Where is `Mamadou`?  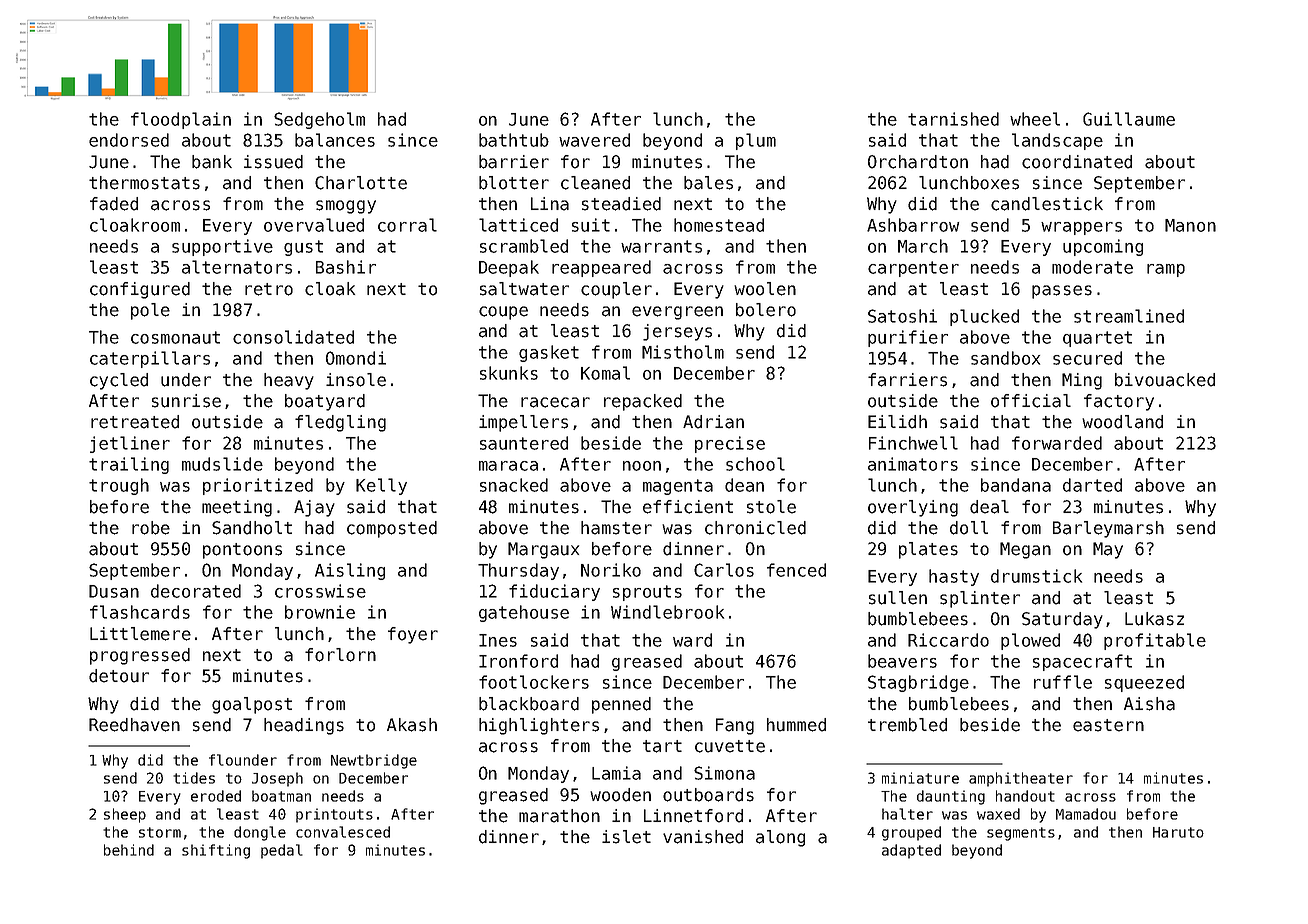 Mamadou is located at coordinates (1086, 814).
